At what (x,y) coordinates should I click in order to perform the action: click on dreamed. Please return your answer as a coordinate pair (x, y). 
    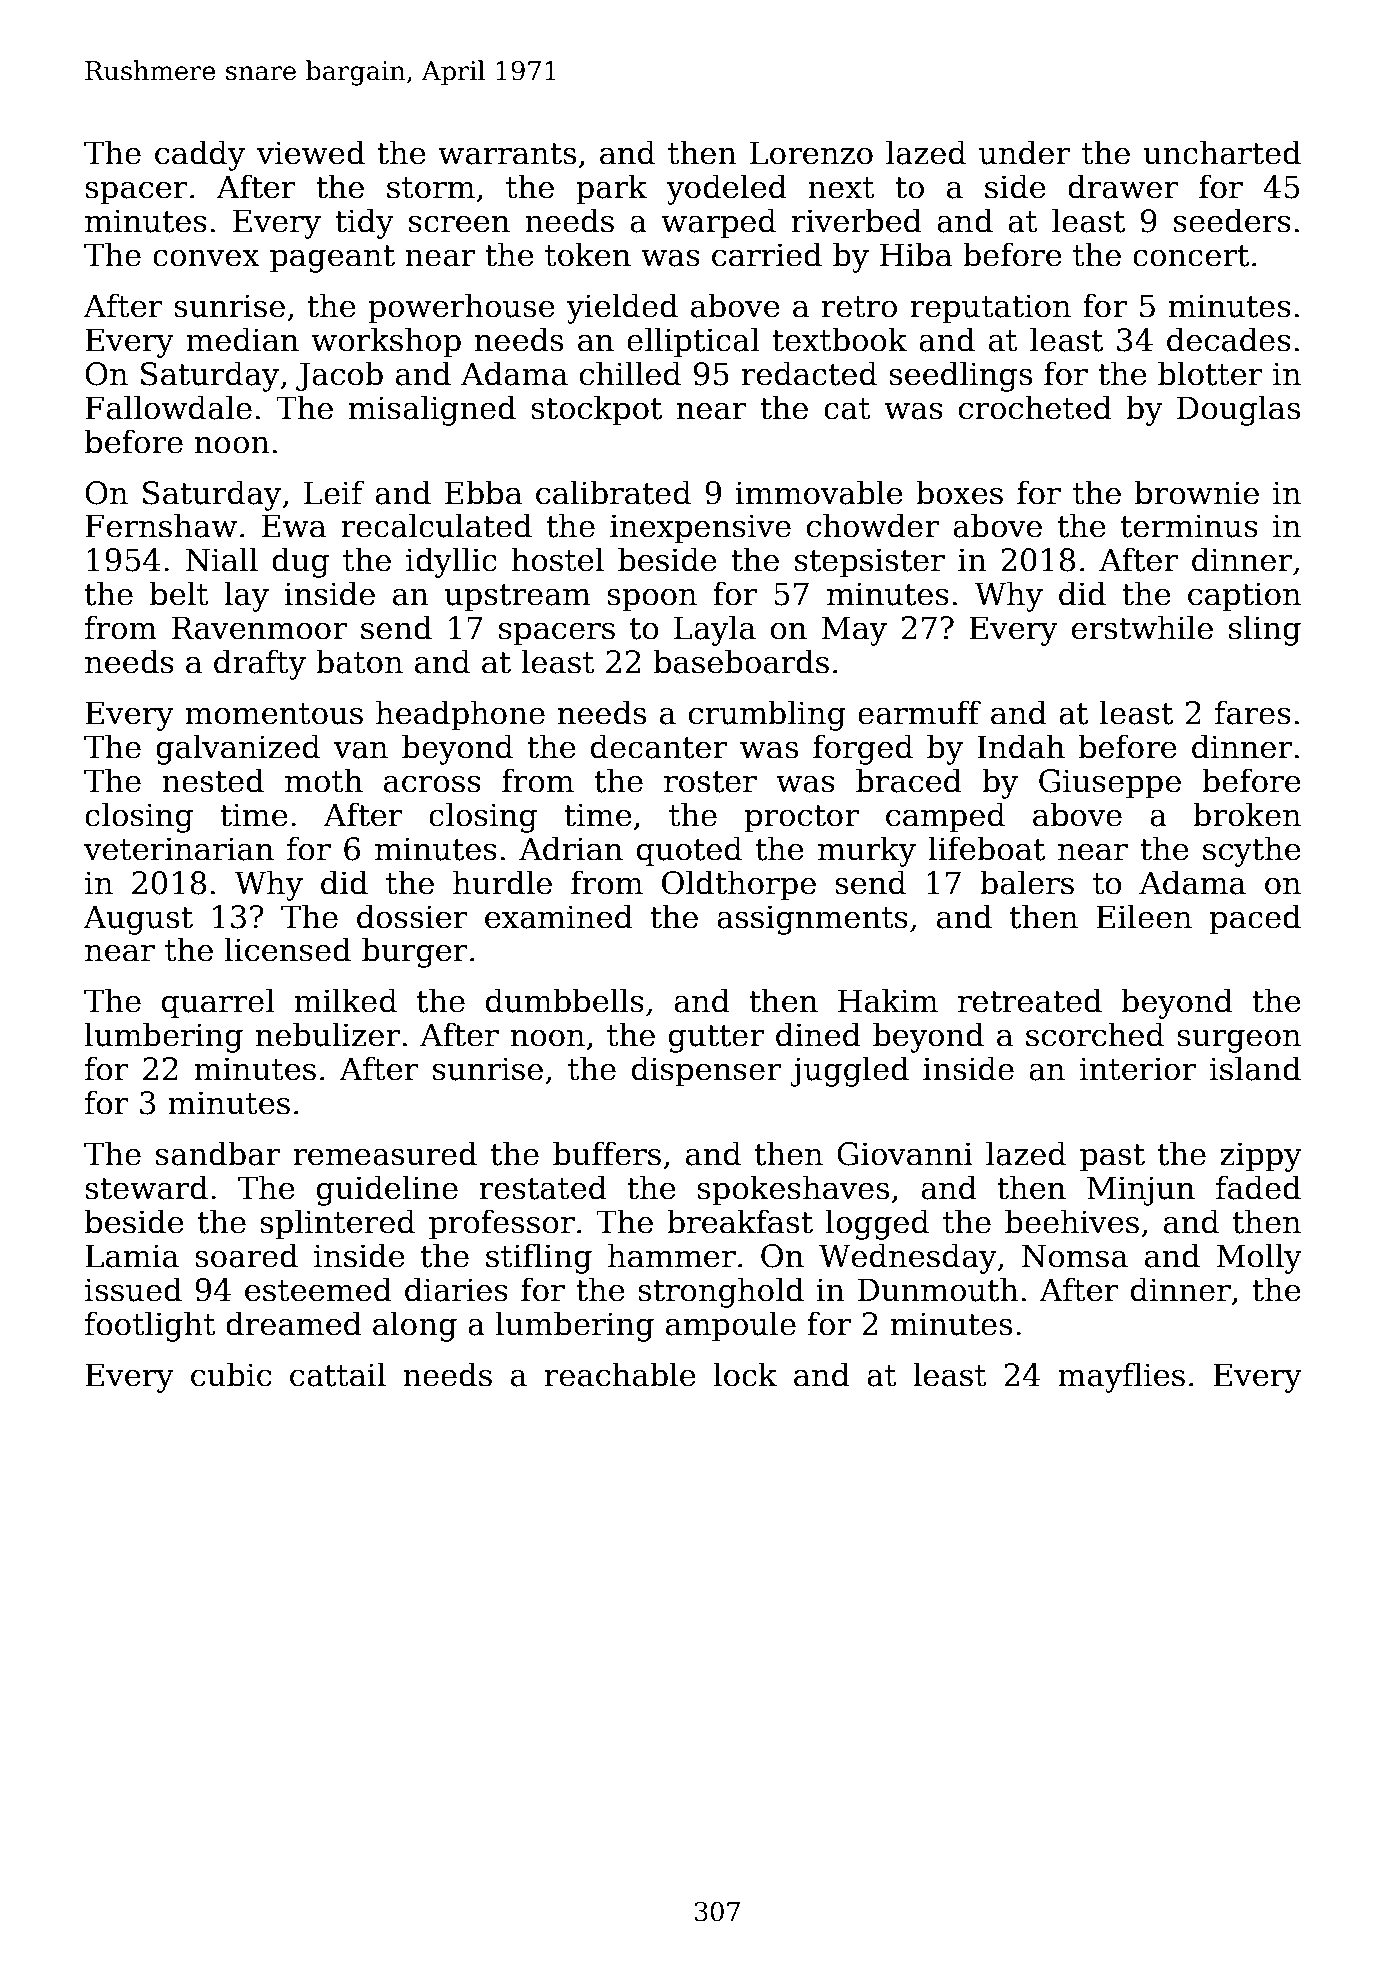
    Looking at the image, I should click on (294, 1323).
